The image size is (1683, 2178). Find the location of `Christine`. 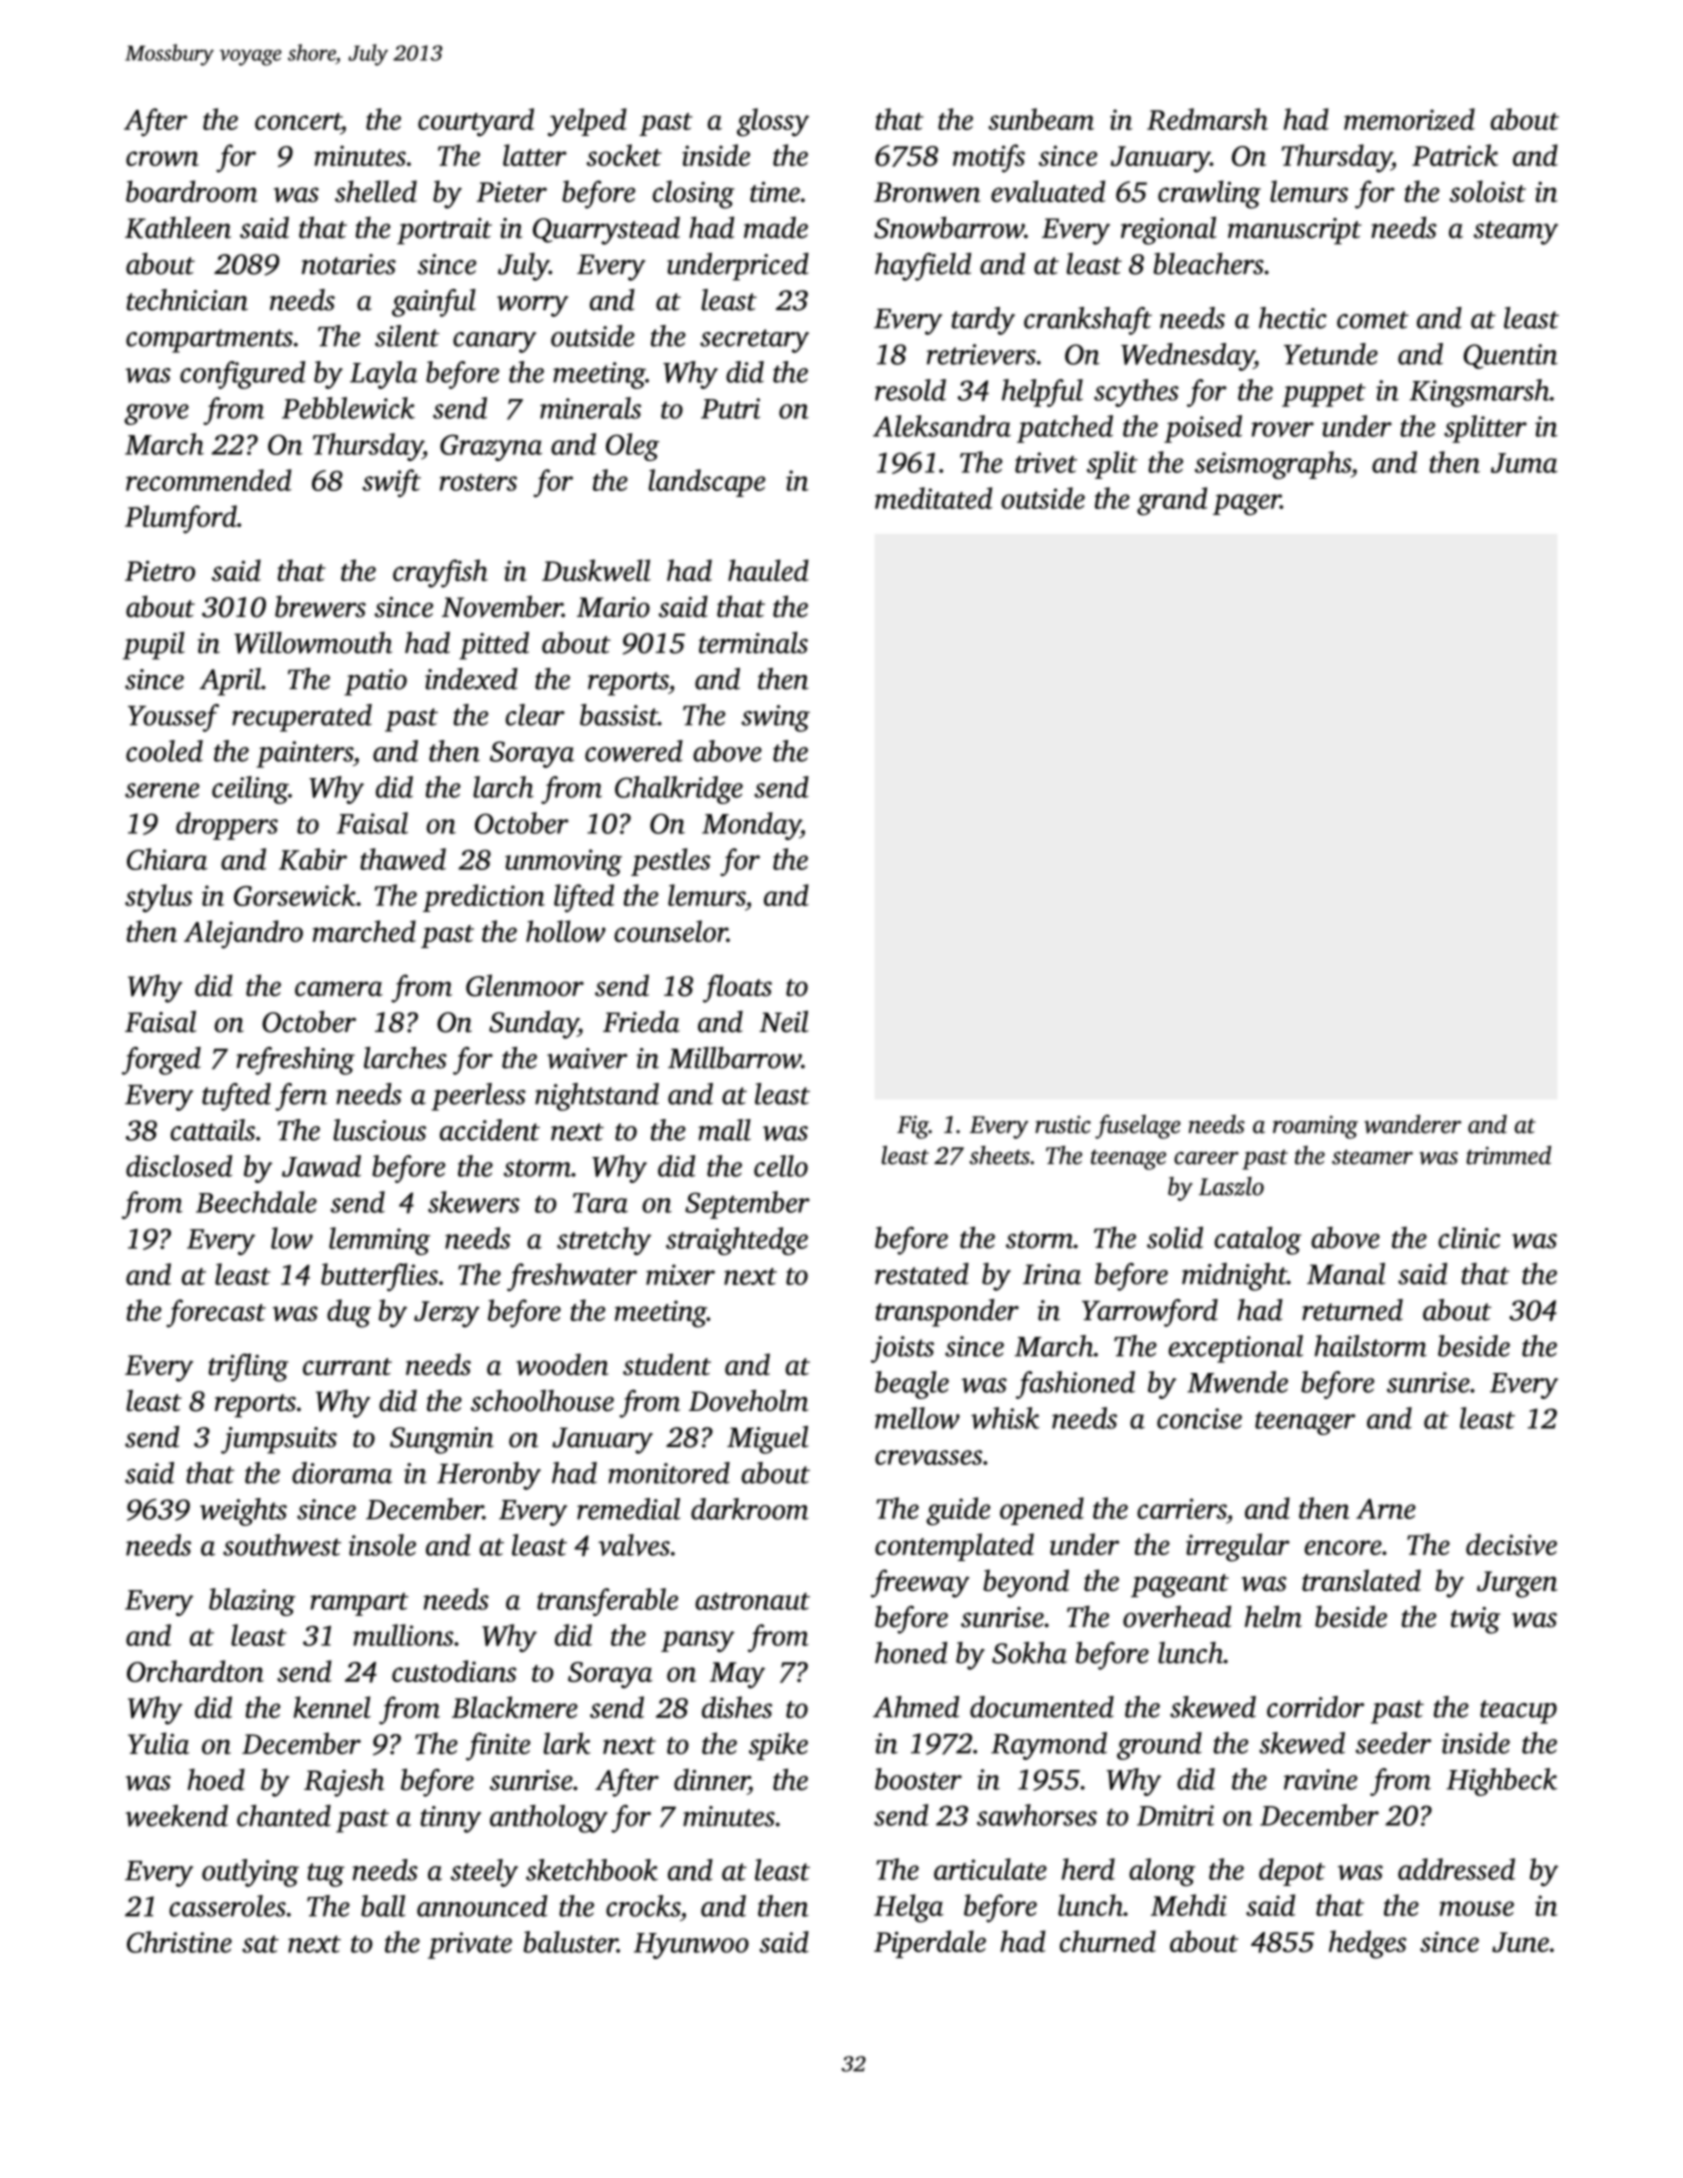

Christine is located at coordinates (179, 1942).
